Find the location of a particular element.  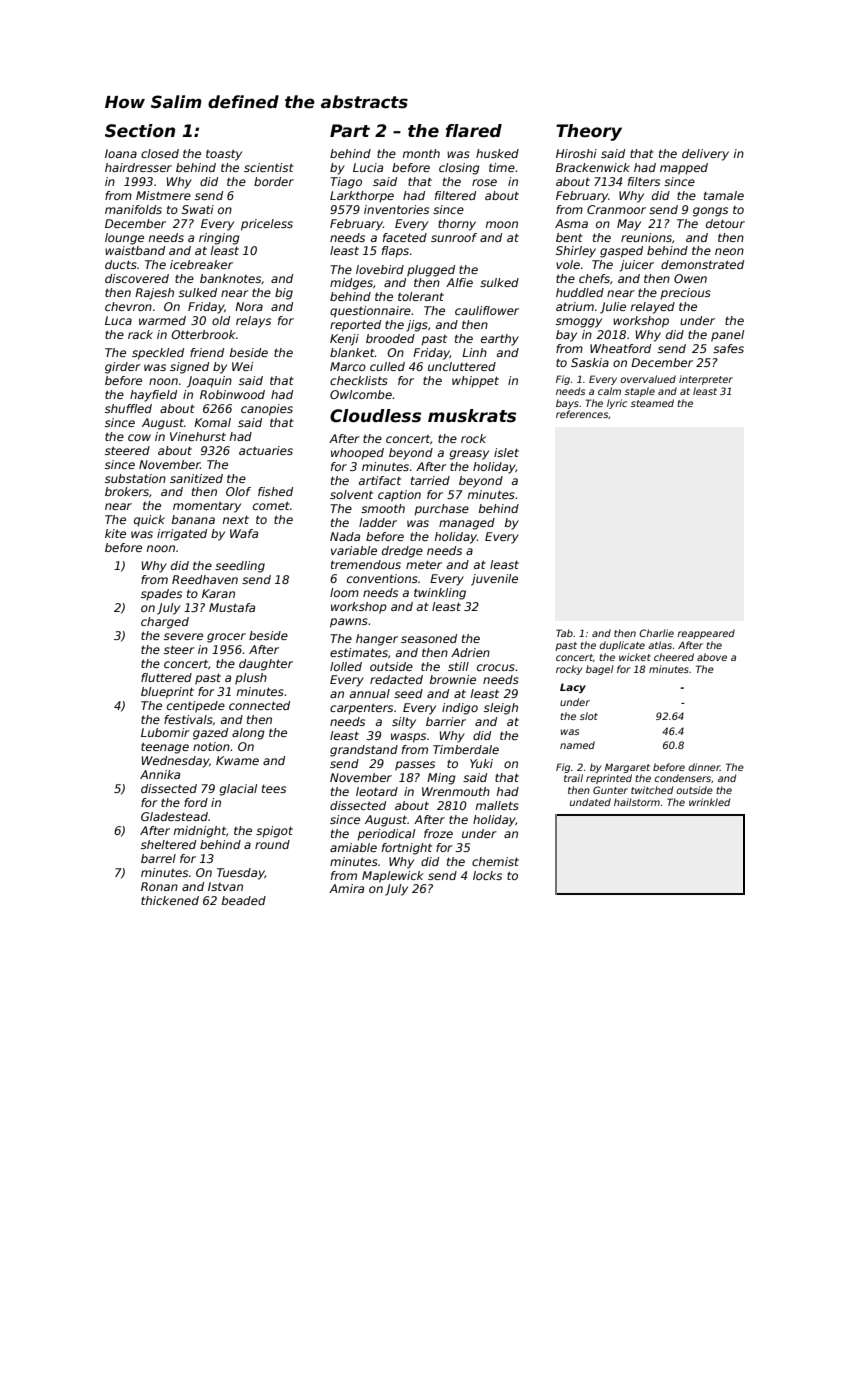

grocer is located at coordinates (226, 638).
